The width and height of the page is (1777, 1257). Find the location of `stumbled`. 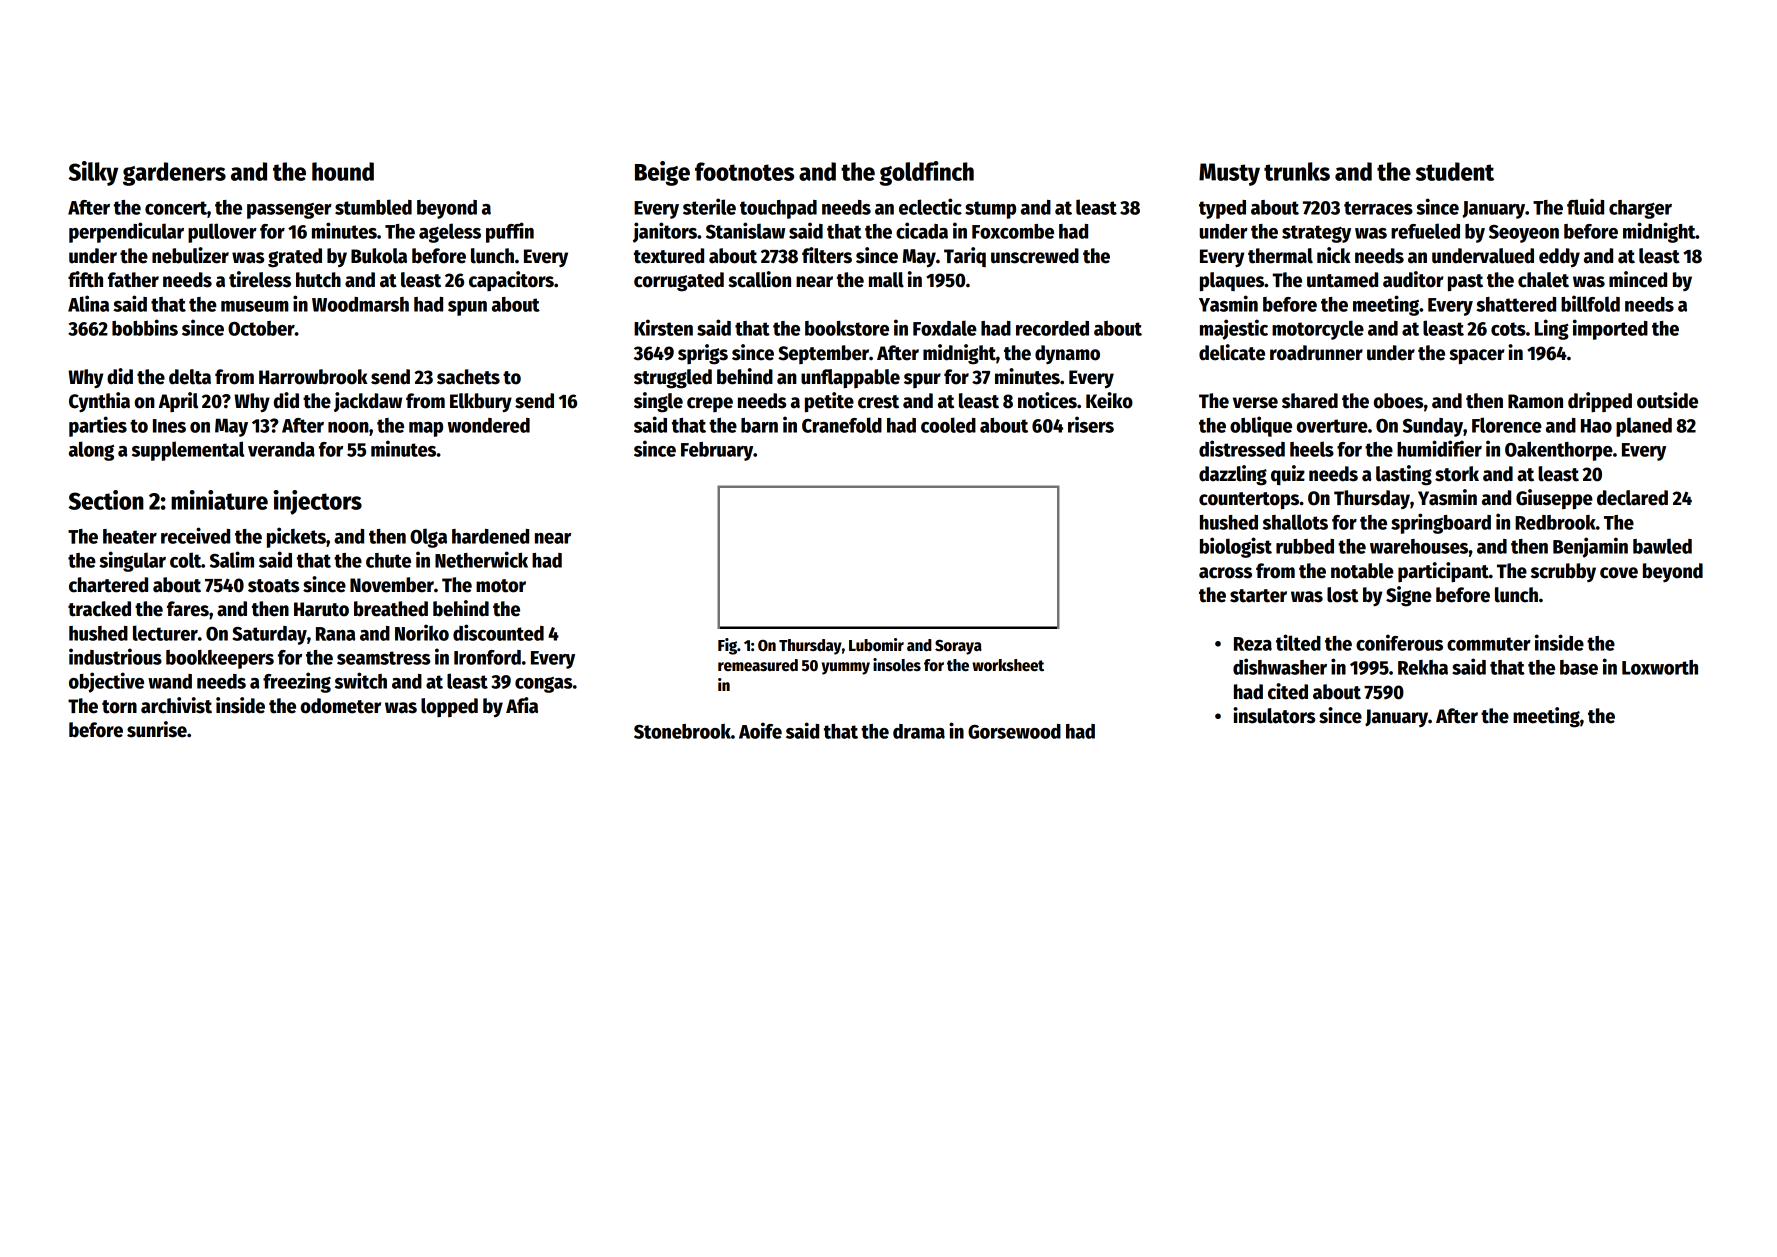

stumbled is located at coordinates (373, 207).
